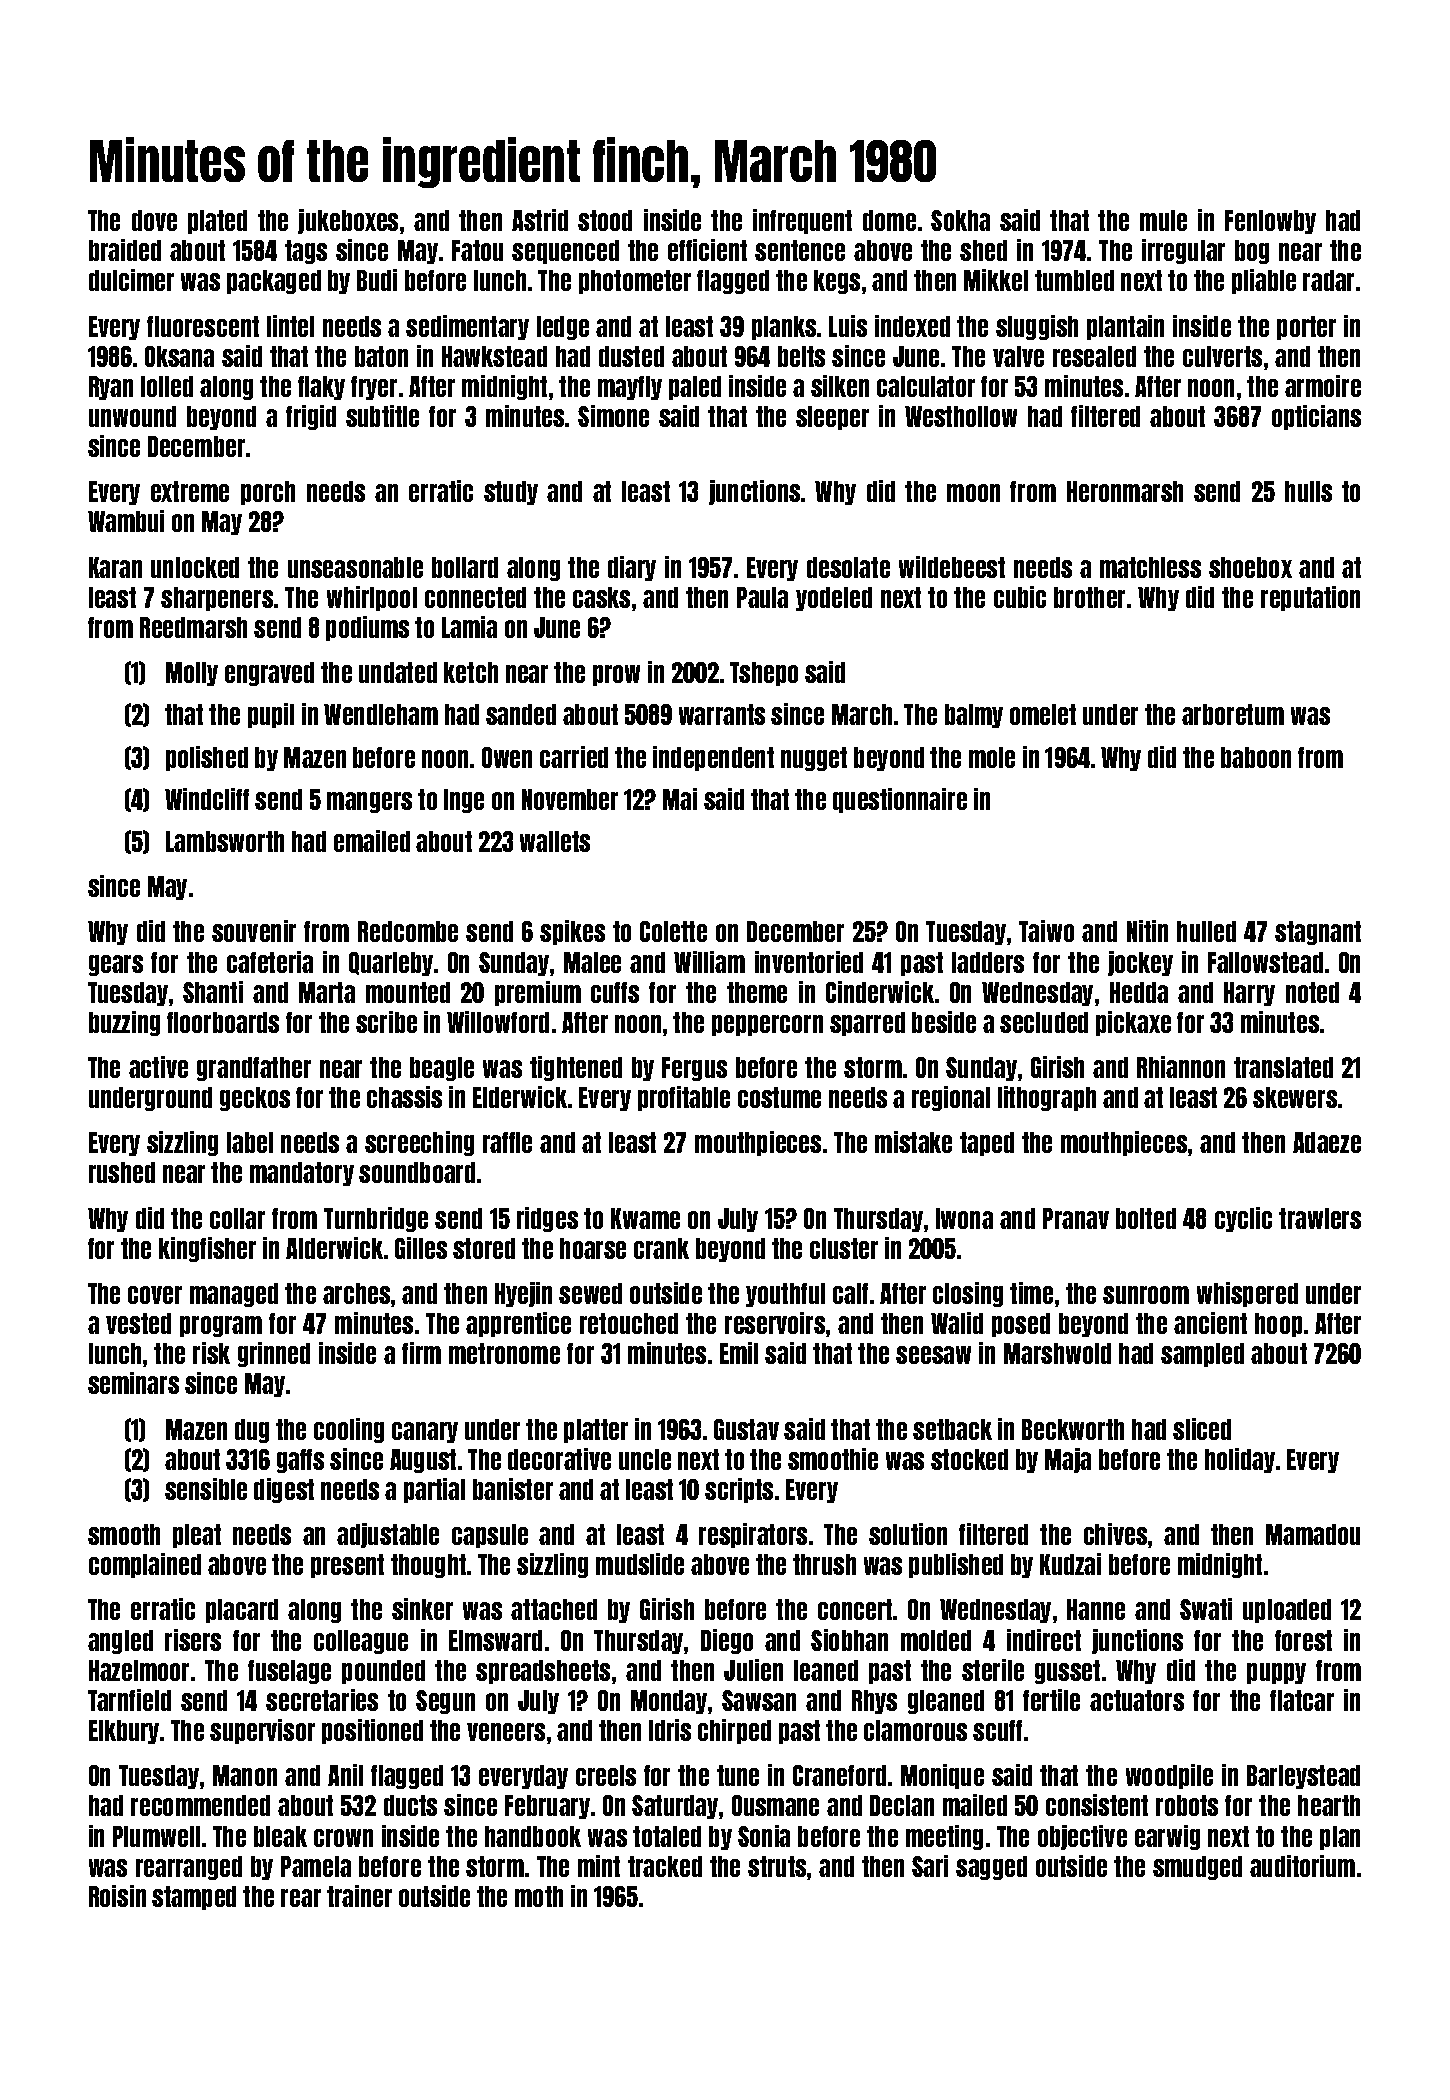  What do you see at coordinates (348, 221) in the screenshot?
I see `jukeboxes` at bounding box center [348, 221].
